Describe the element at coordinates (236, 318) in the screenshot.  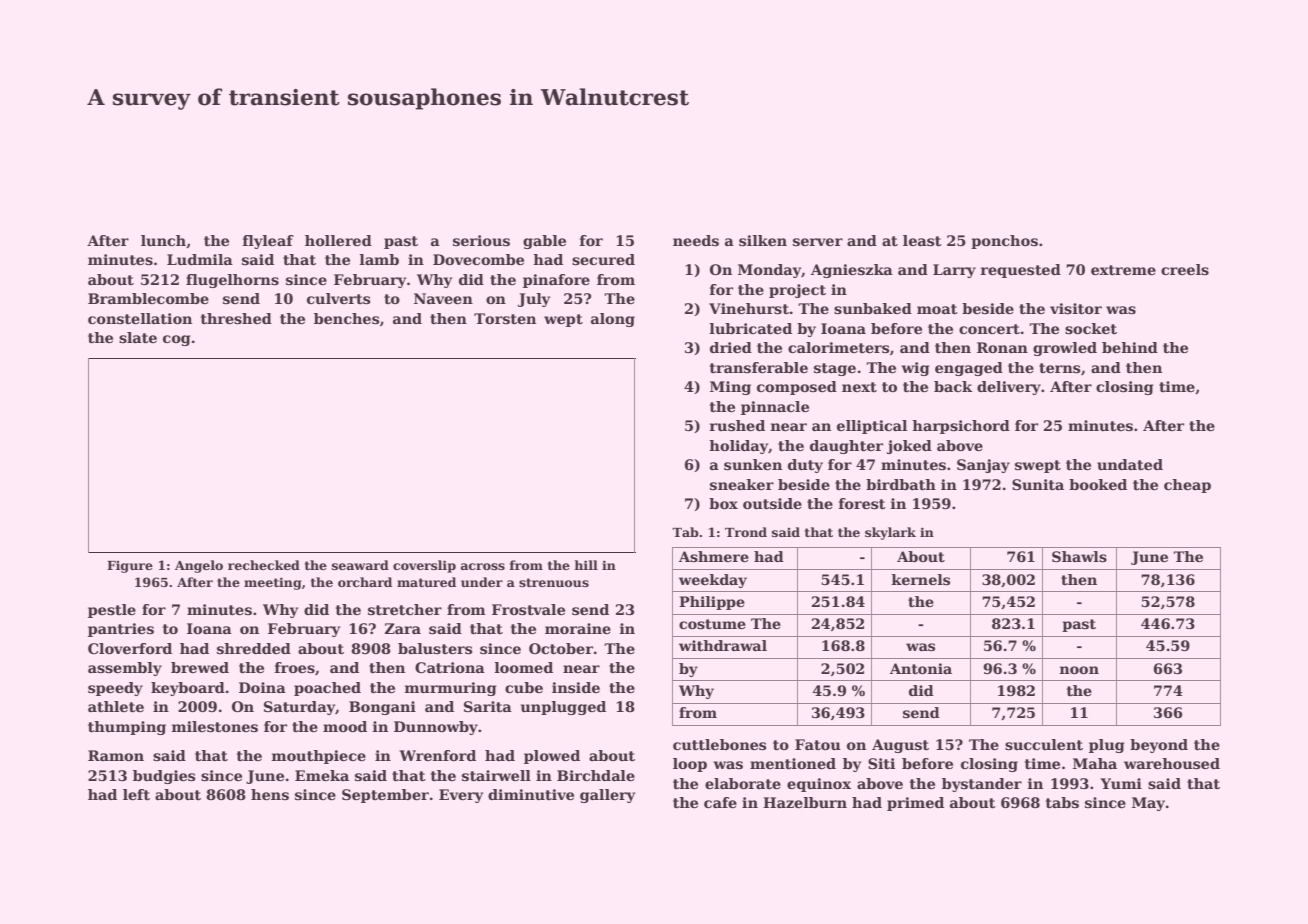
I see `threshed` at that location.
